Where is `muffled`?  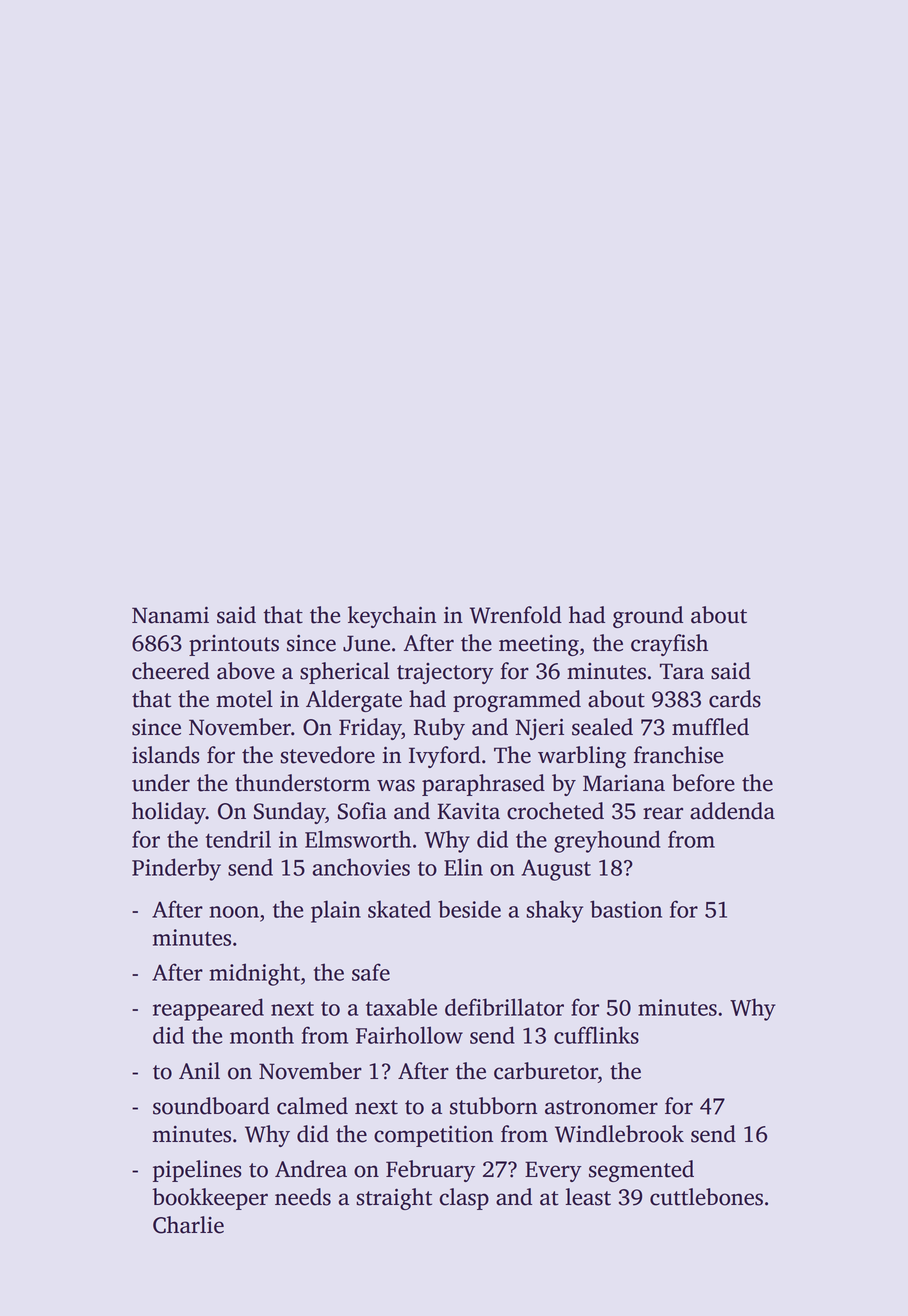
muffled is located at coordinates (710, 727).
